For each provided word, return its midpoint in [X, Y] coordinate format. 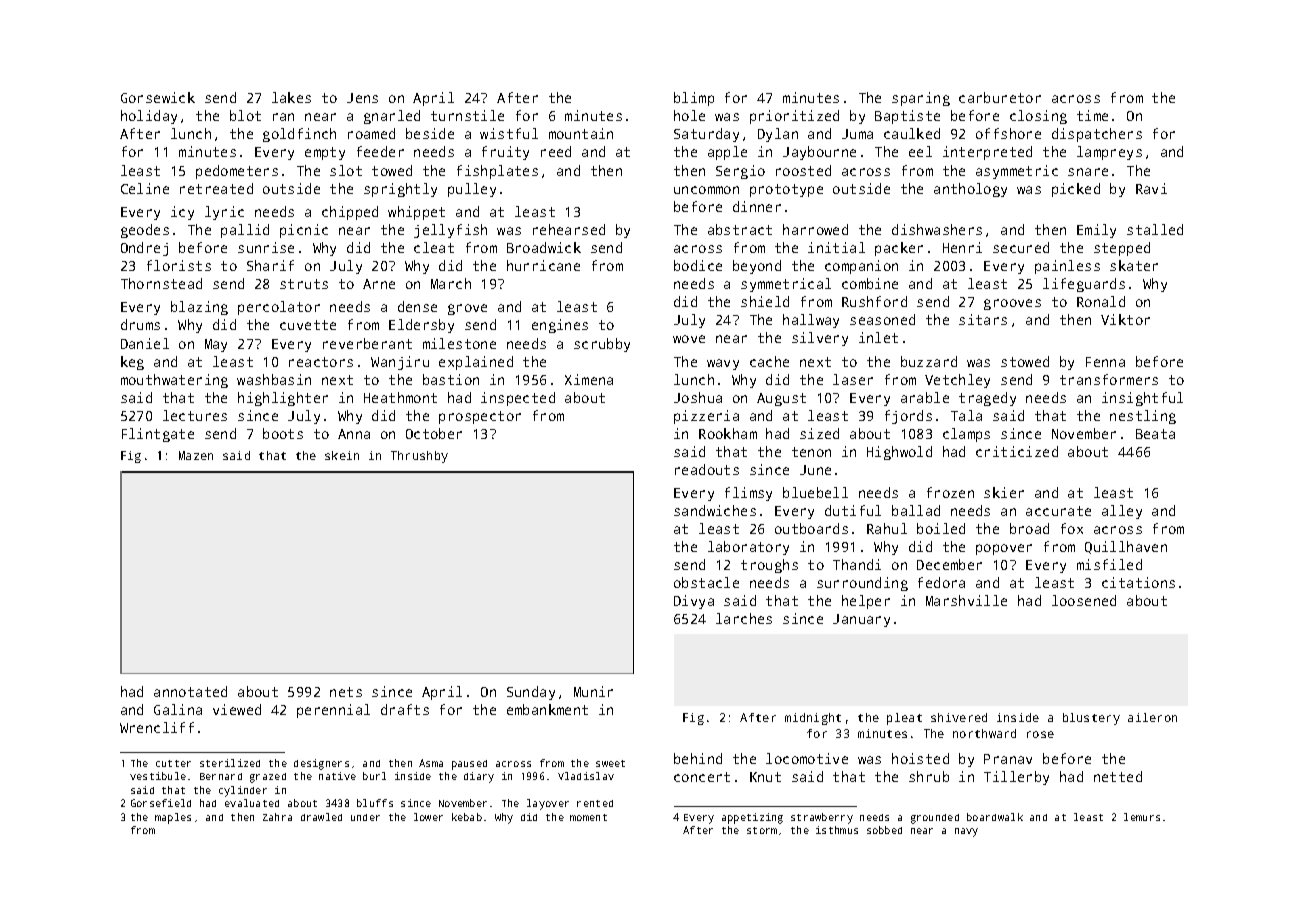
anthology [970, 190]
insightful [1142, 399]
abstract [740, 229]
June [815, 470]
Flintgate [158, 435]
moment [588, 817]
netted [1118, 776]
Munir [593, 691]
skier [1004, 492]
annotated [190, 691]
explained [476, 363]
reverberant [367, 343]
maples [173, 818]
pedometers [237, 172]
